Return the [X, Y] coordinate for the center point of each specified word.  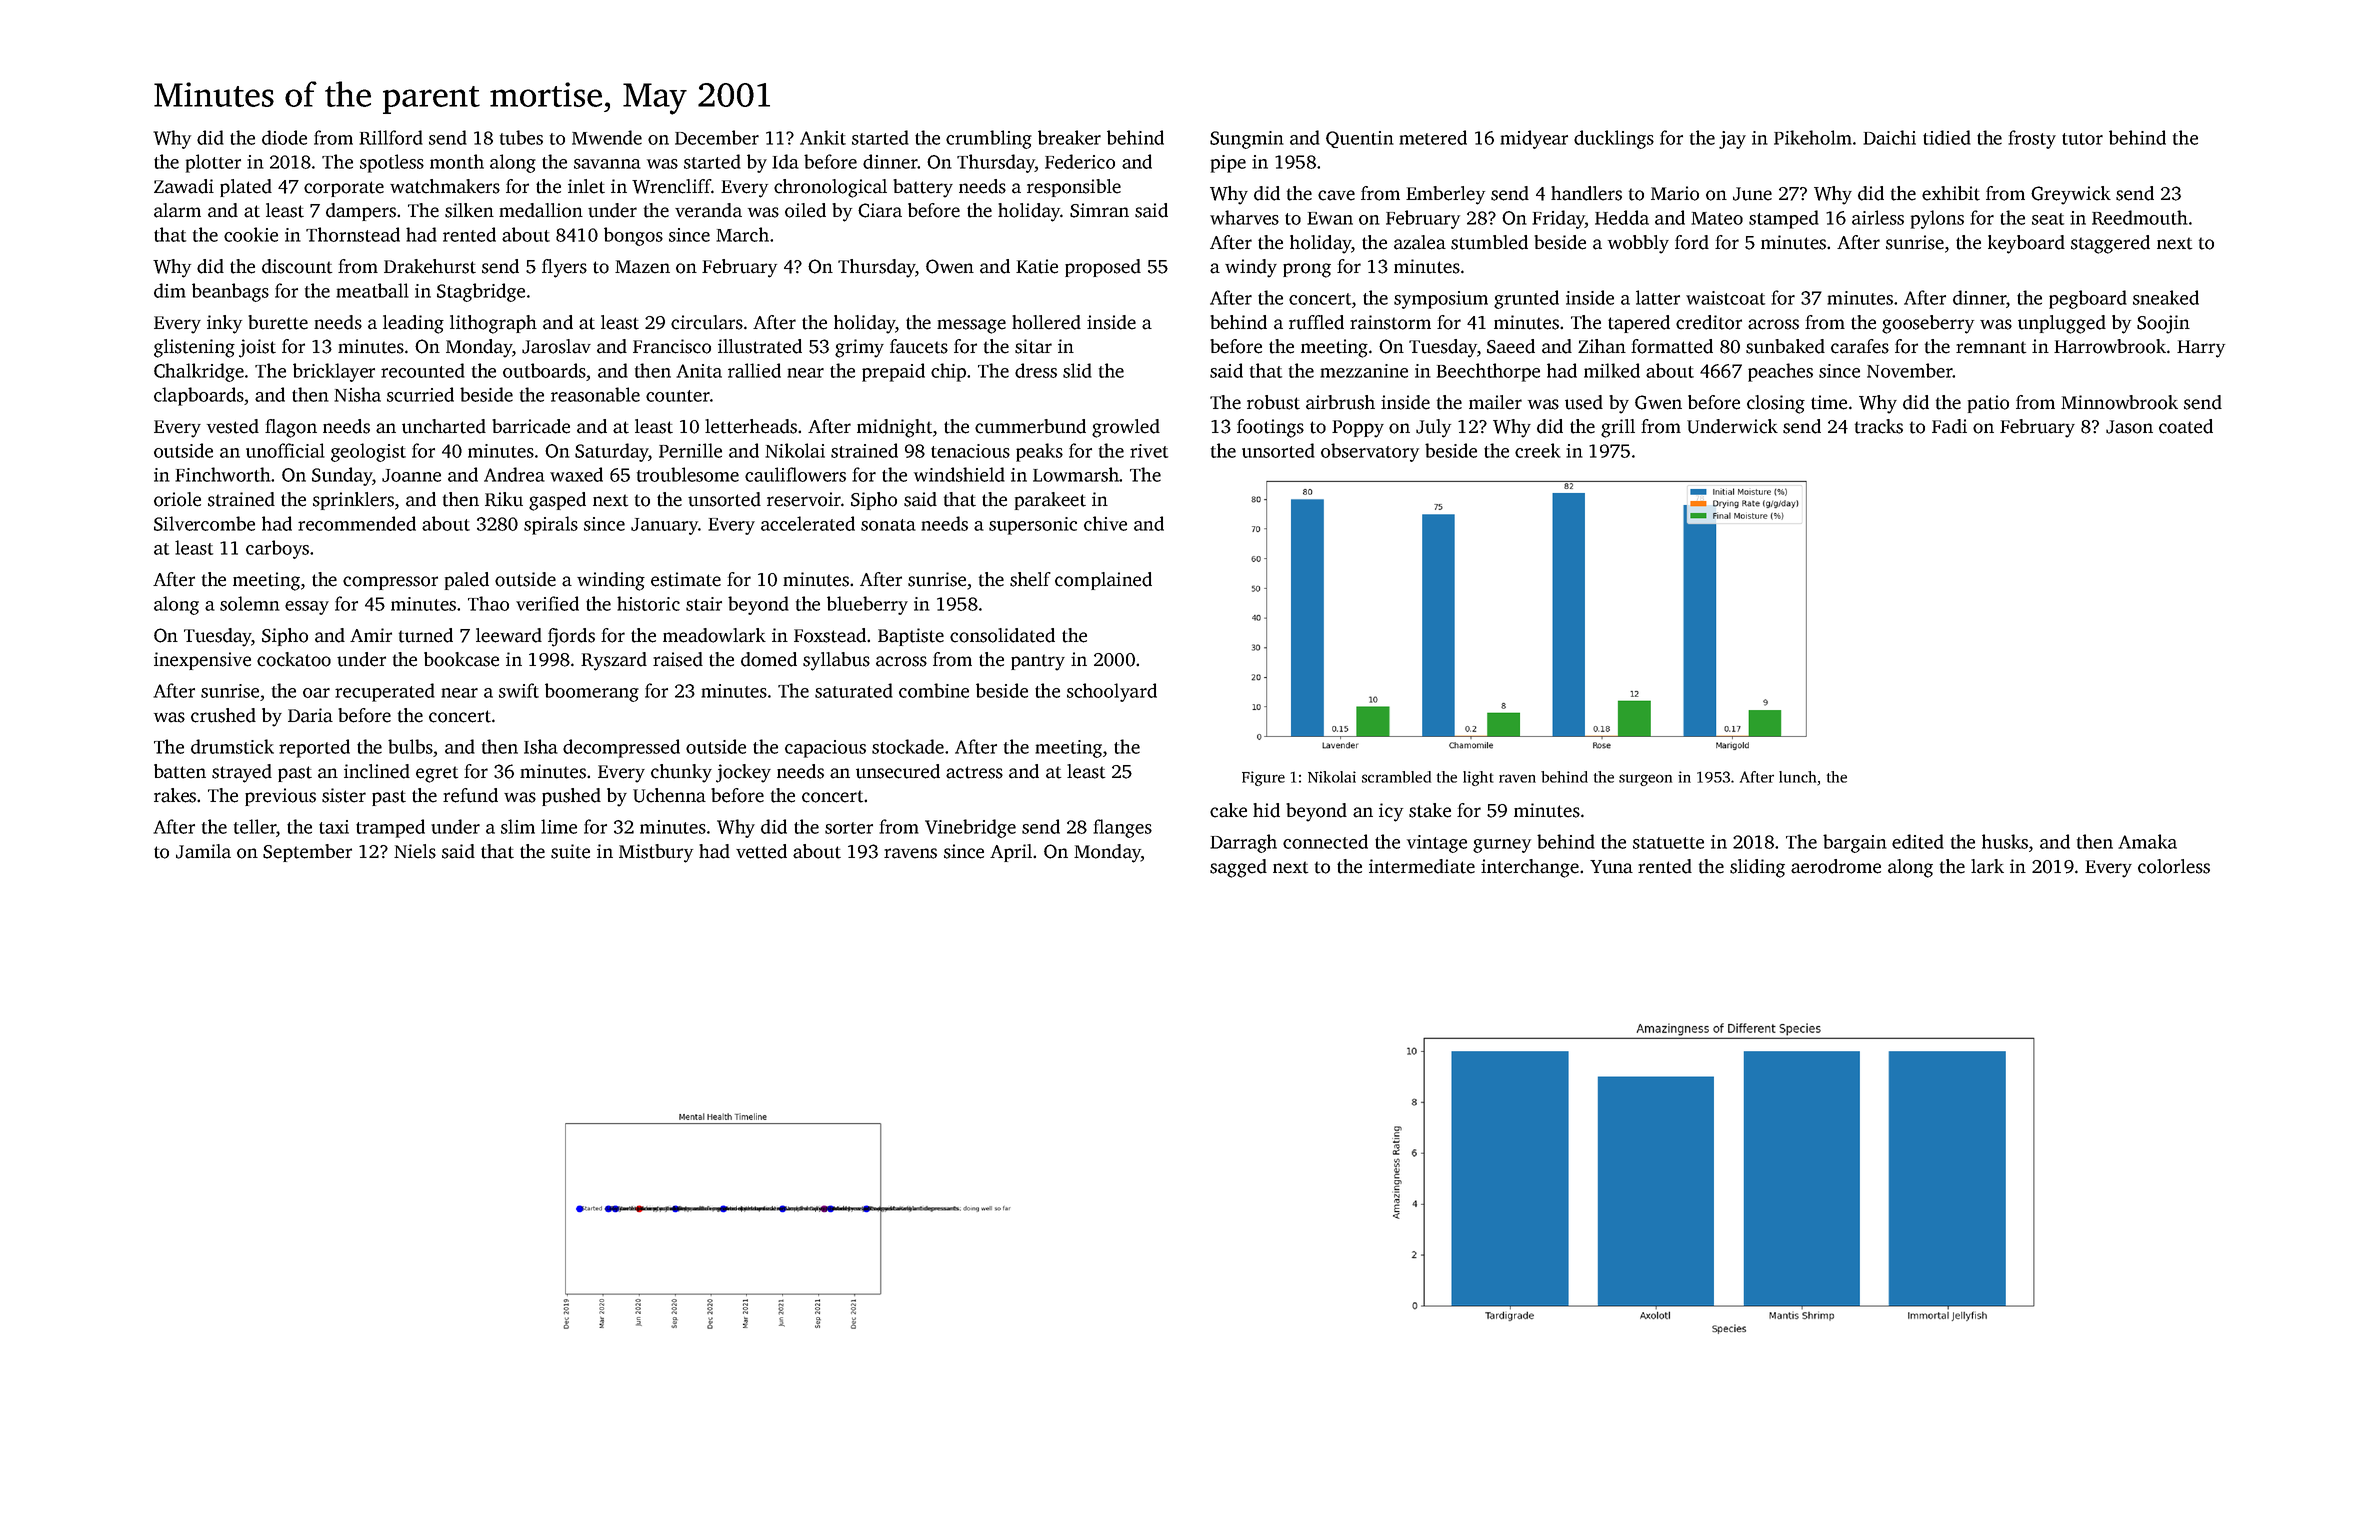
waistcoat [1725, 298]
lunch [1797, 777]
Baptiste [911, 637]
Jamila [203, 851]
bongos [633, 236]
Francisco [672, 346]
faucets [919, 346]
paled [467, 581]
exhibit [1951, 193]
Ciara [880, 210]
